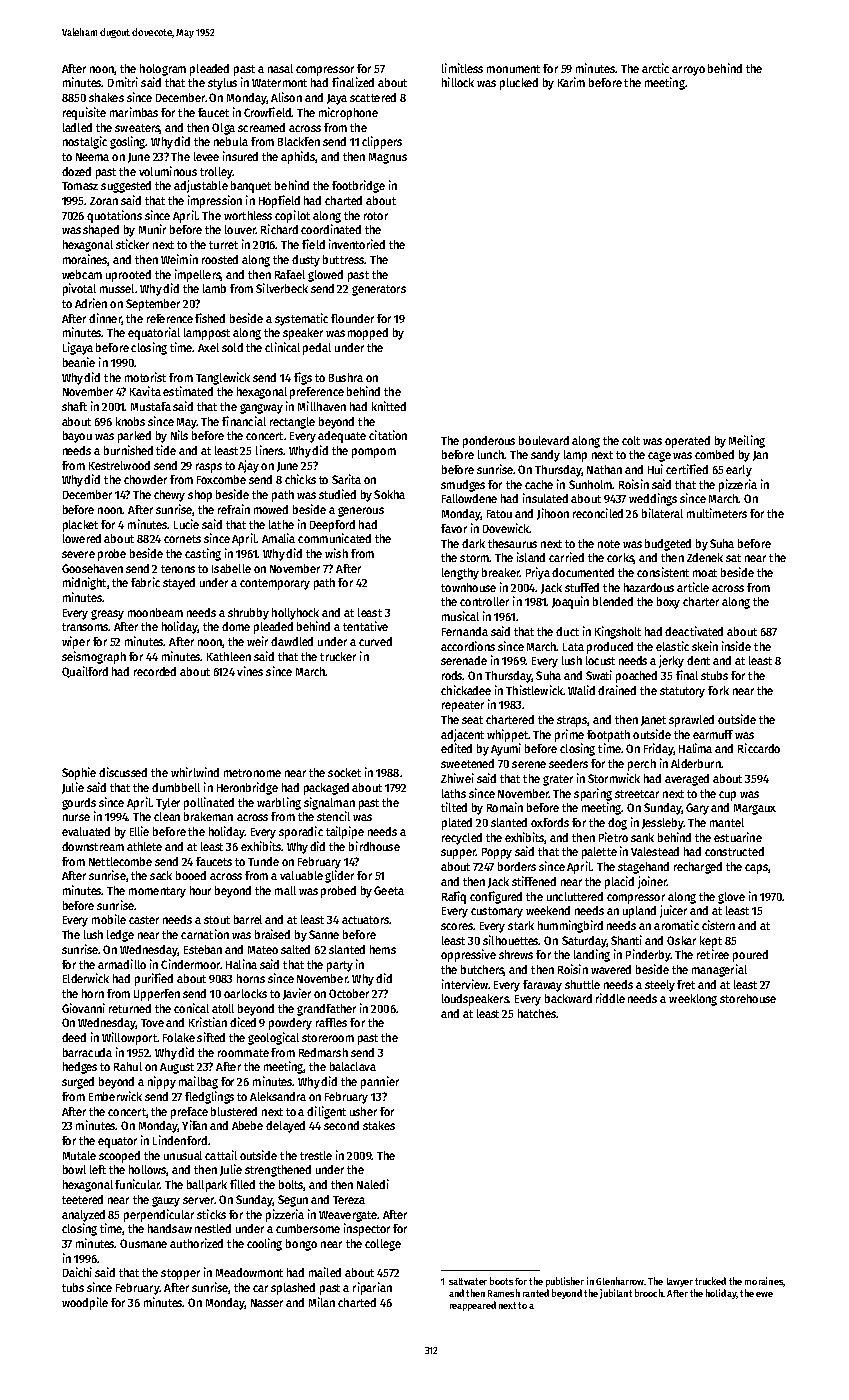 Image resolution: width=849 pixels, height=1400 pixels. Describe the element at coordinates (639, 912) in the document. I see `upland` at that location.
